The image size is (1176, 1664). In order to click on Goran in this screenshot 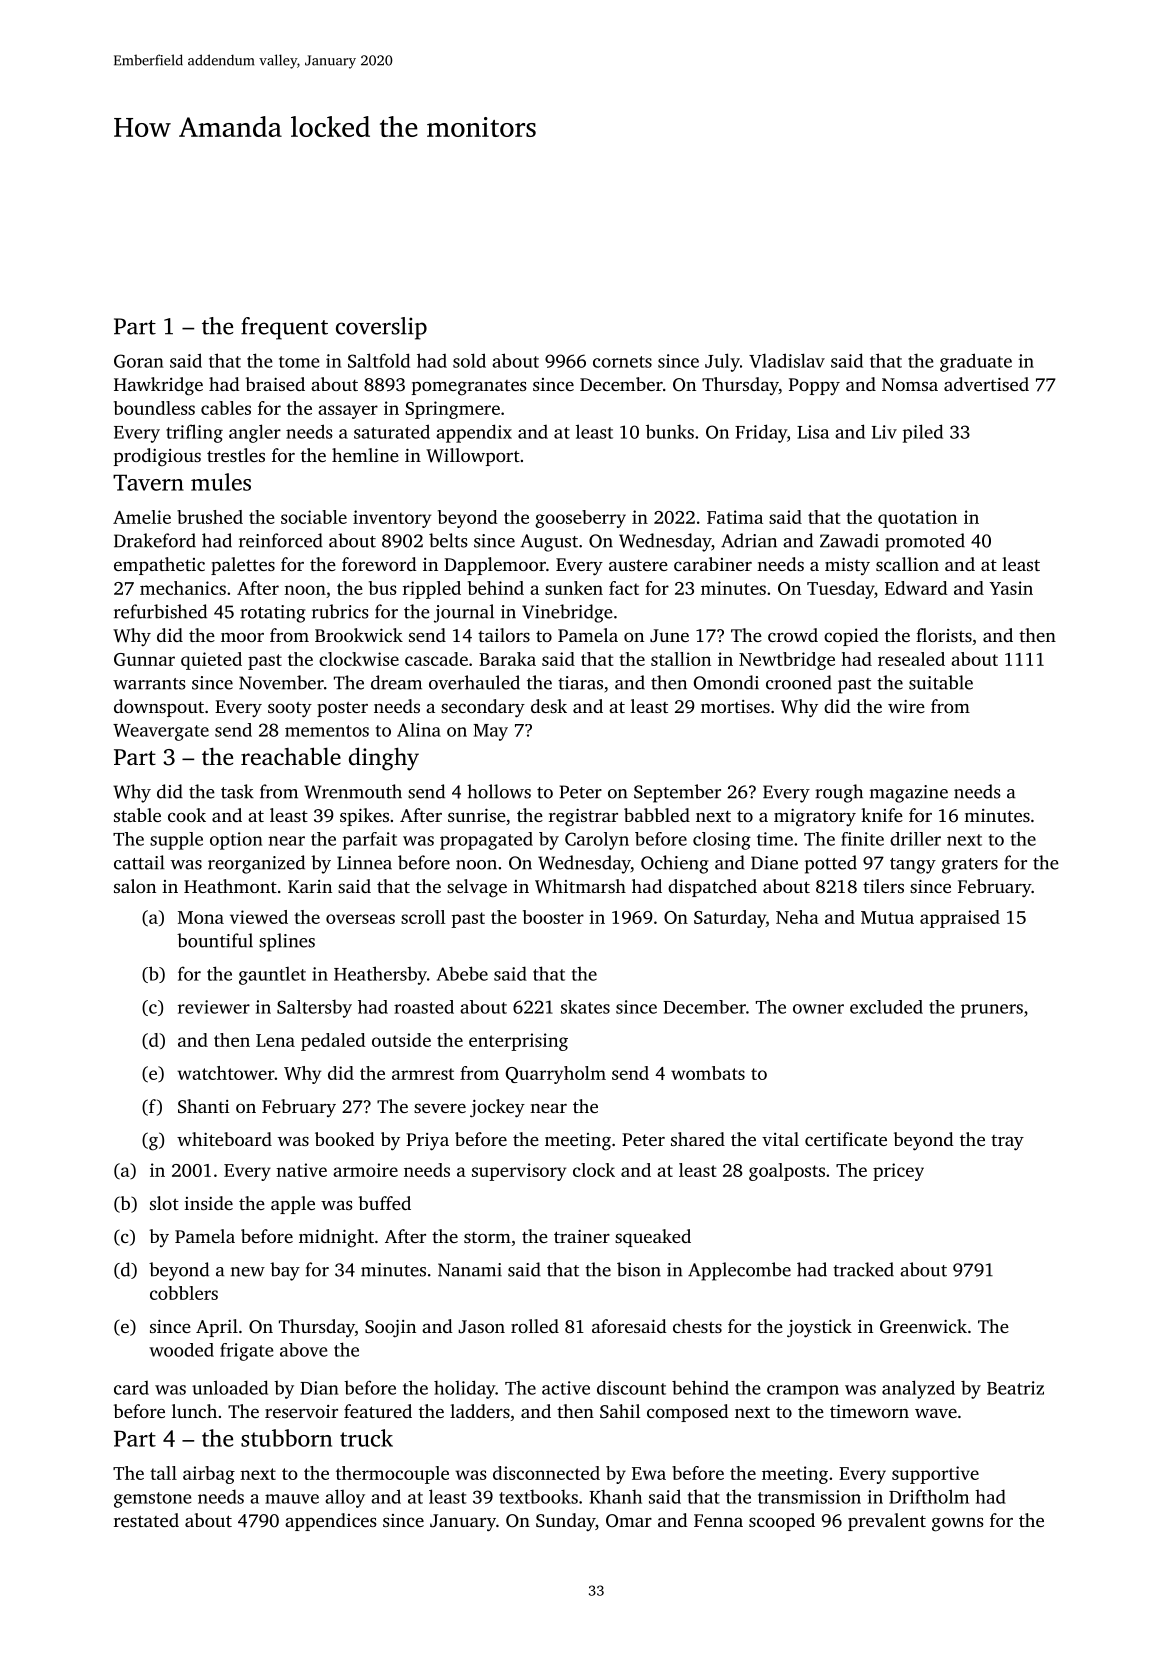, I will do `click(139, 361)`.
